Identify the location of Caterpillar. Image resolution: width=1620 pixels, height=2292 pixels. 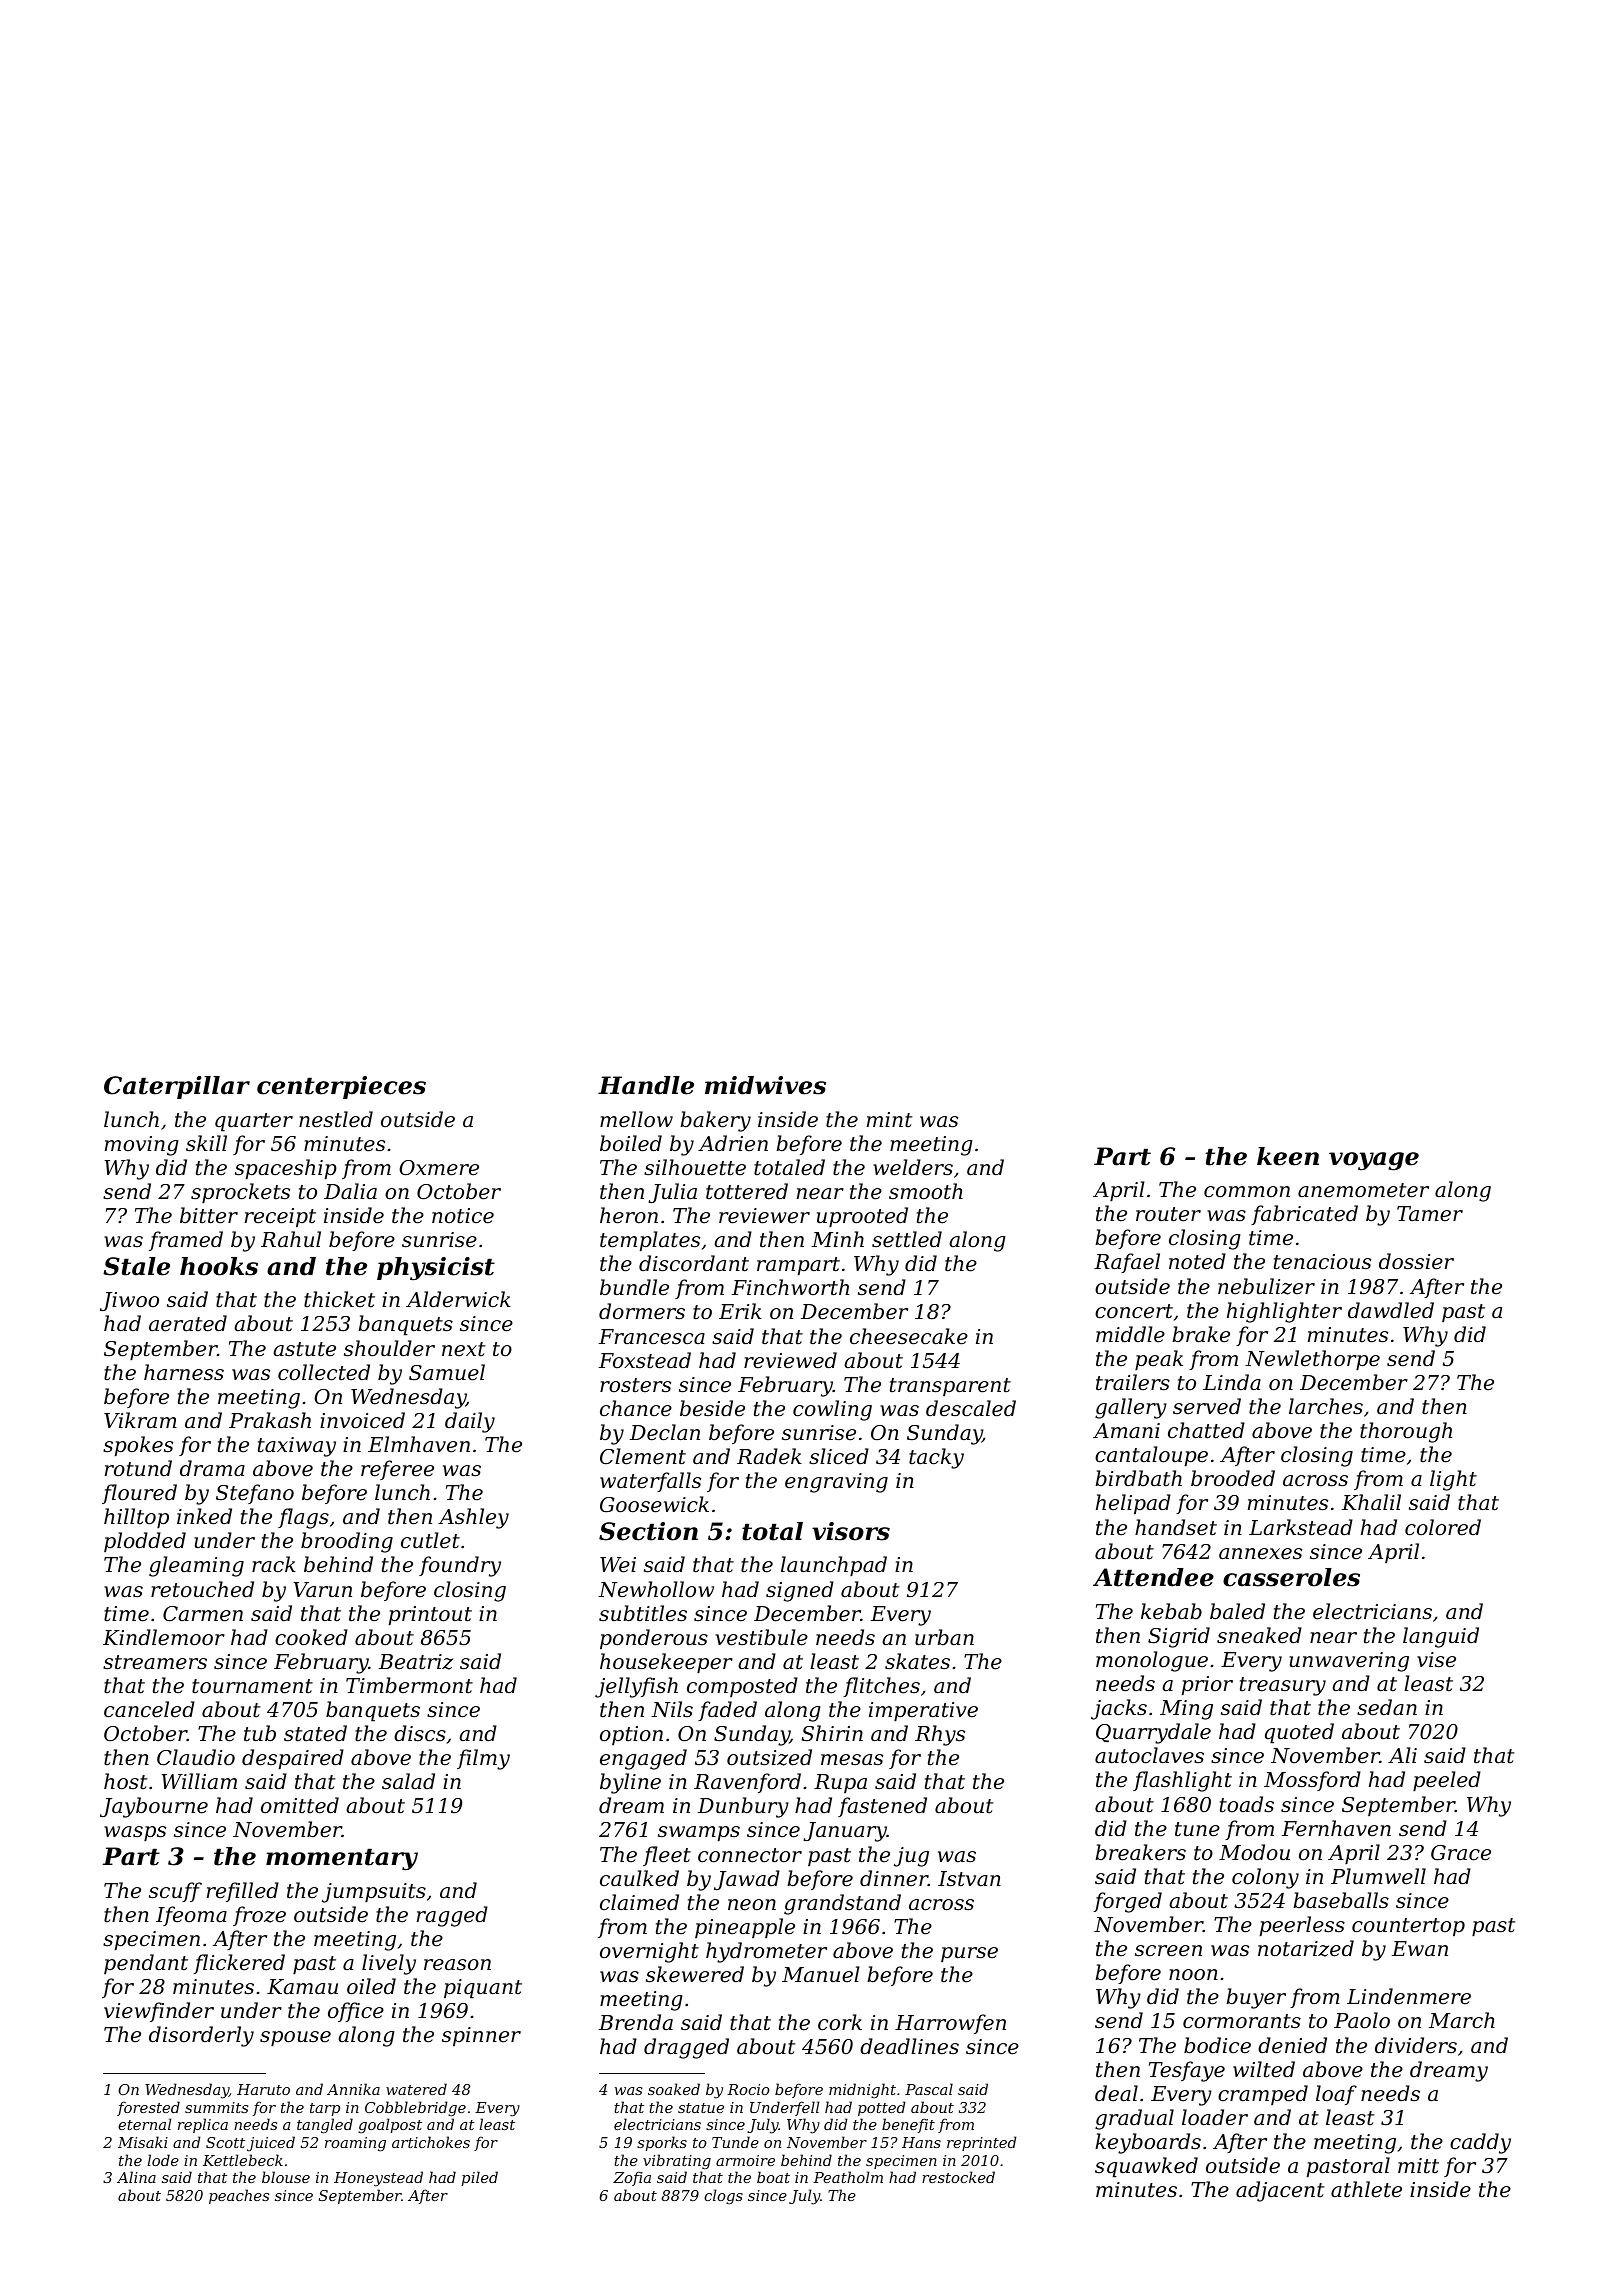
(177, 1087).
